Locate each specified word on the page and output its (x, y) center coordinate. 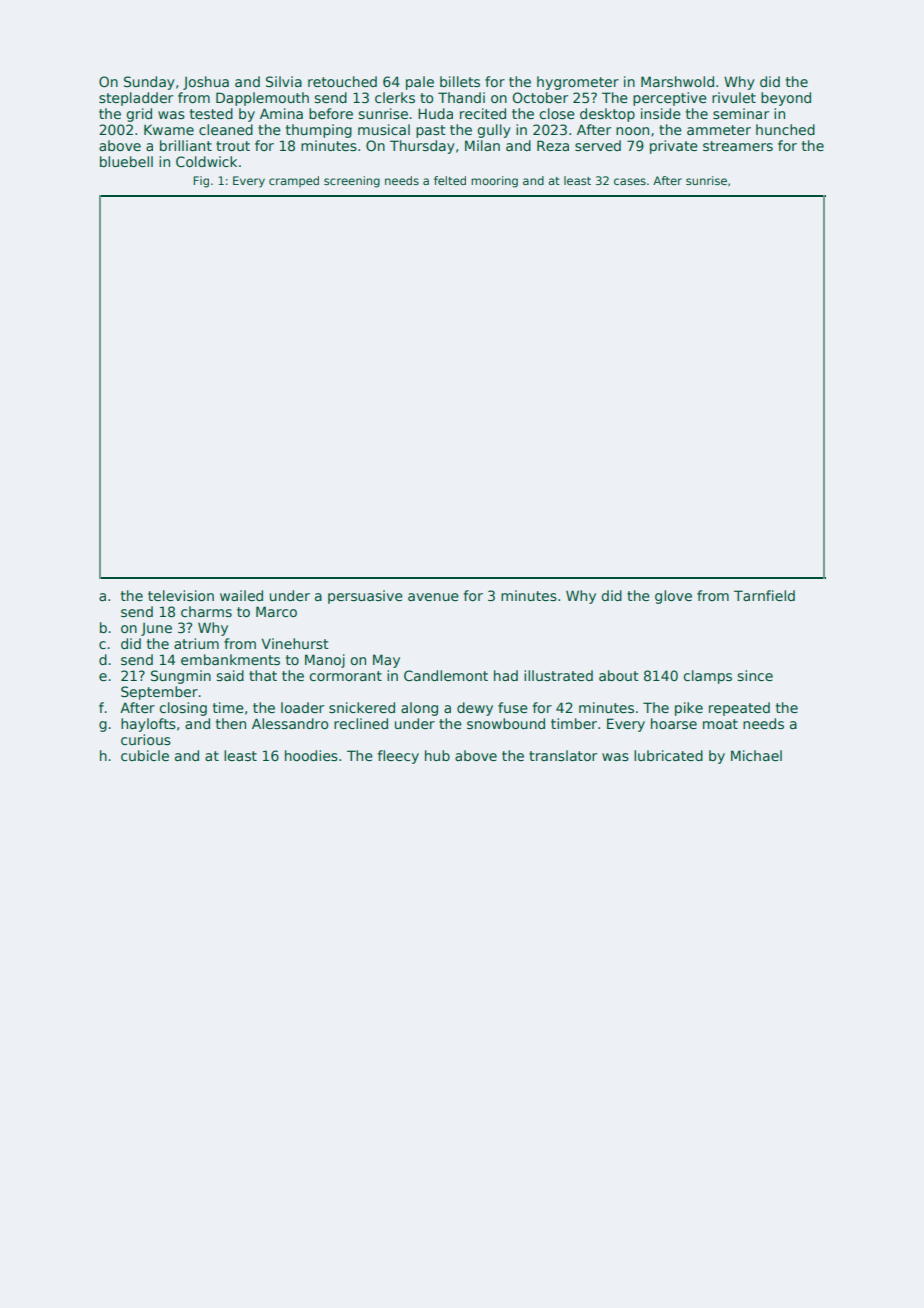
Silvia (284, 81)
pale (420, 83)
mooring (494, 182)
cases (630, 181)
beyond (786, 99)
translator (563, 755)
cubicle (145, 755)
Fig (201, 182)
